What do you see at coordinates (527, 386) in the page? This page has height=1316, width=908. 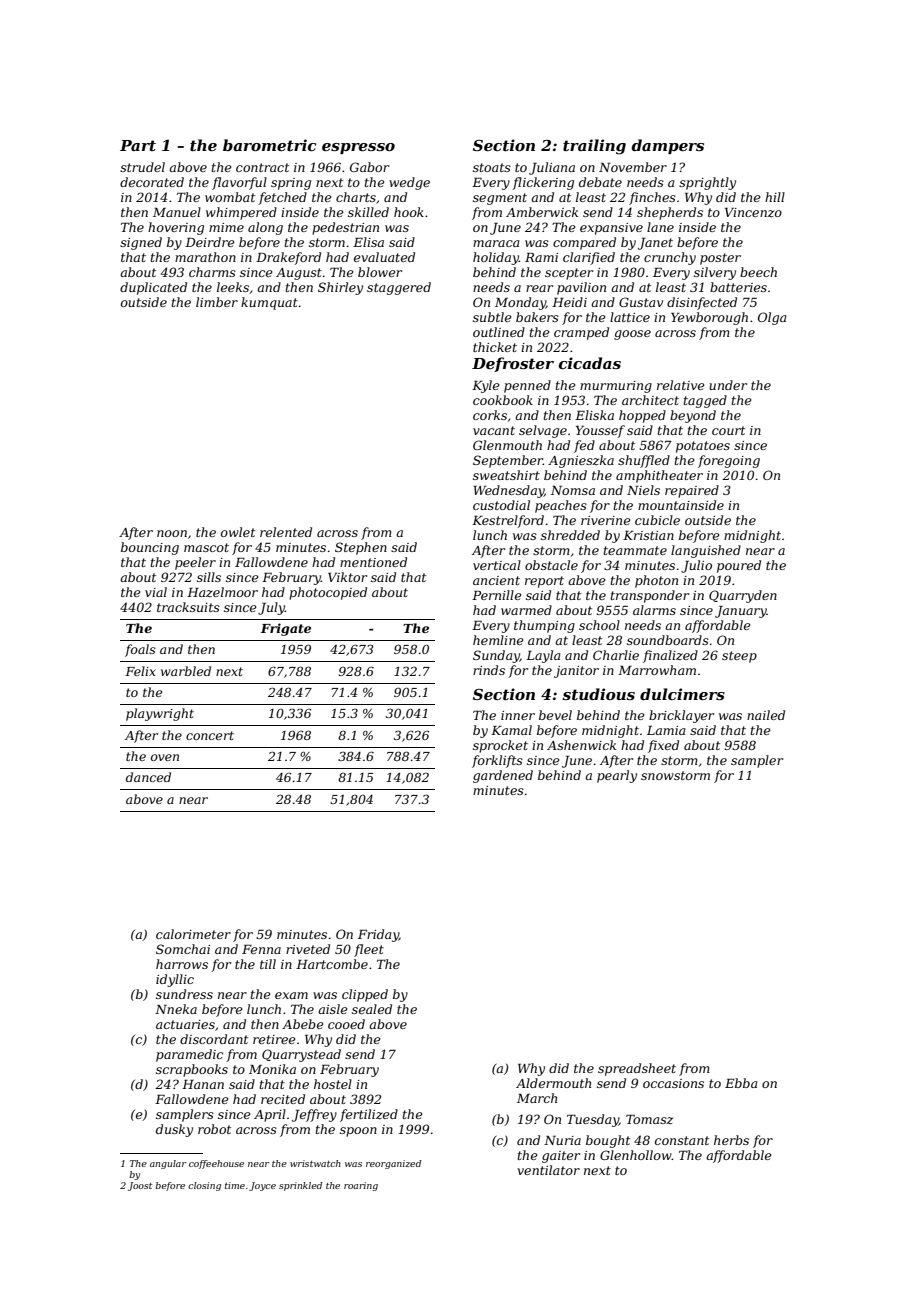 I see `penned` at bounding box center [527, 386].
